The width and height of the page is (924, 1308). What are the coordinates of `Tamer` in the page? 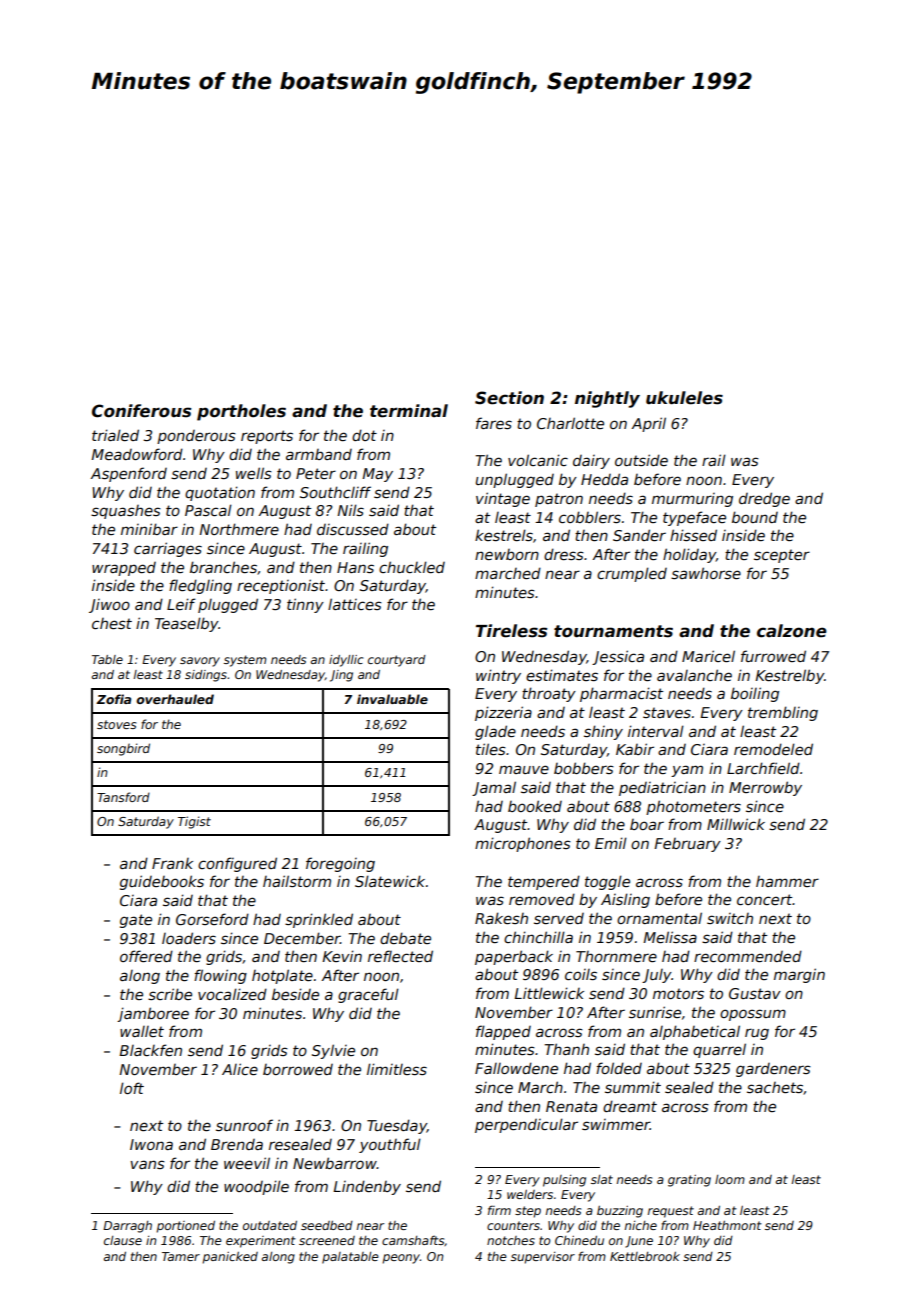 It's located at (181, 1256).
